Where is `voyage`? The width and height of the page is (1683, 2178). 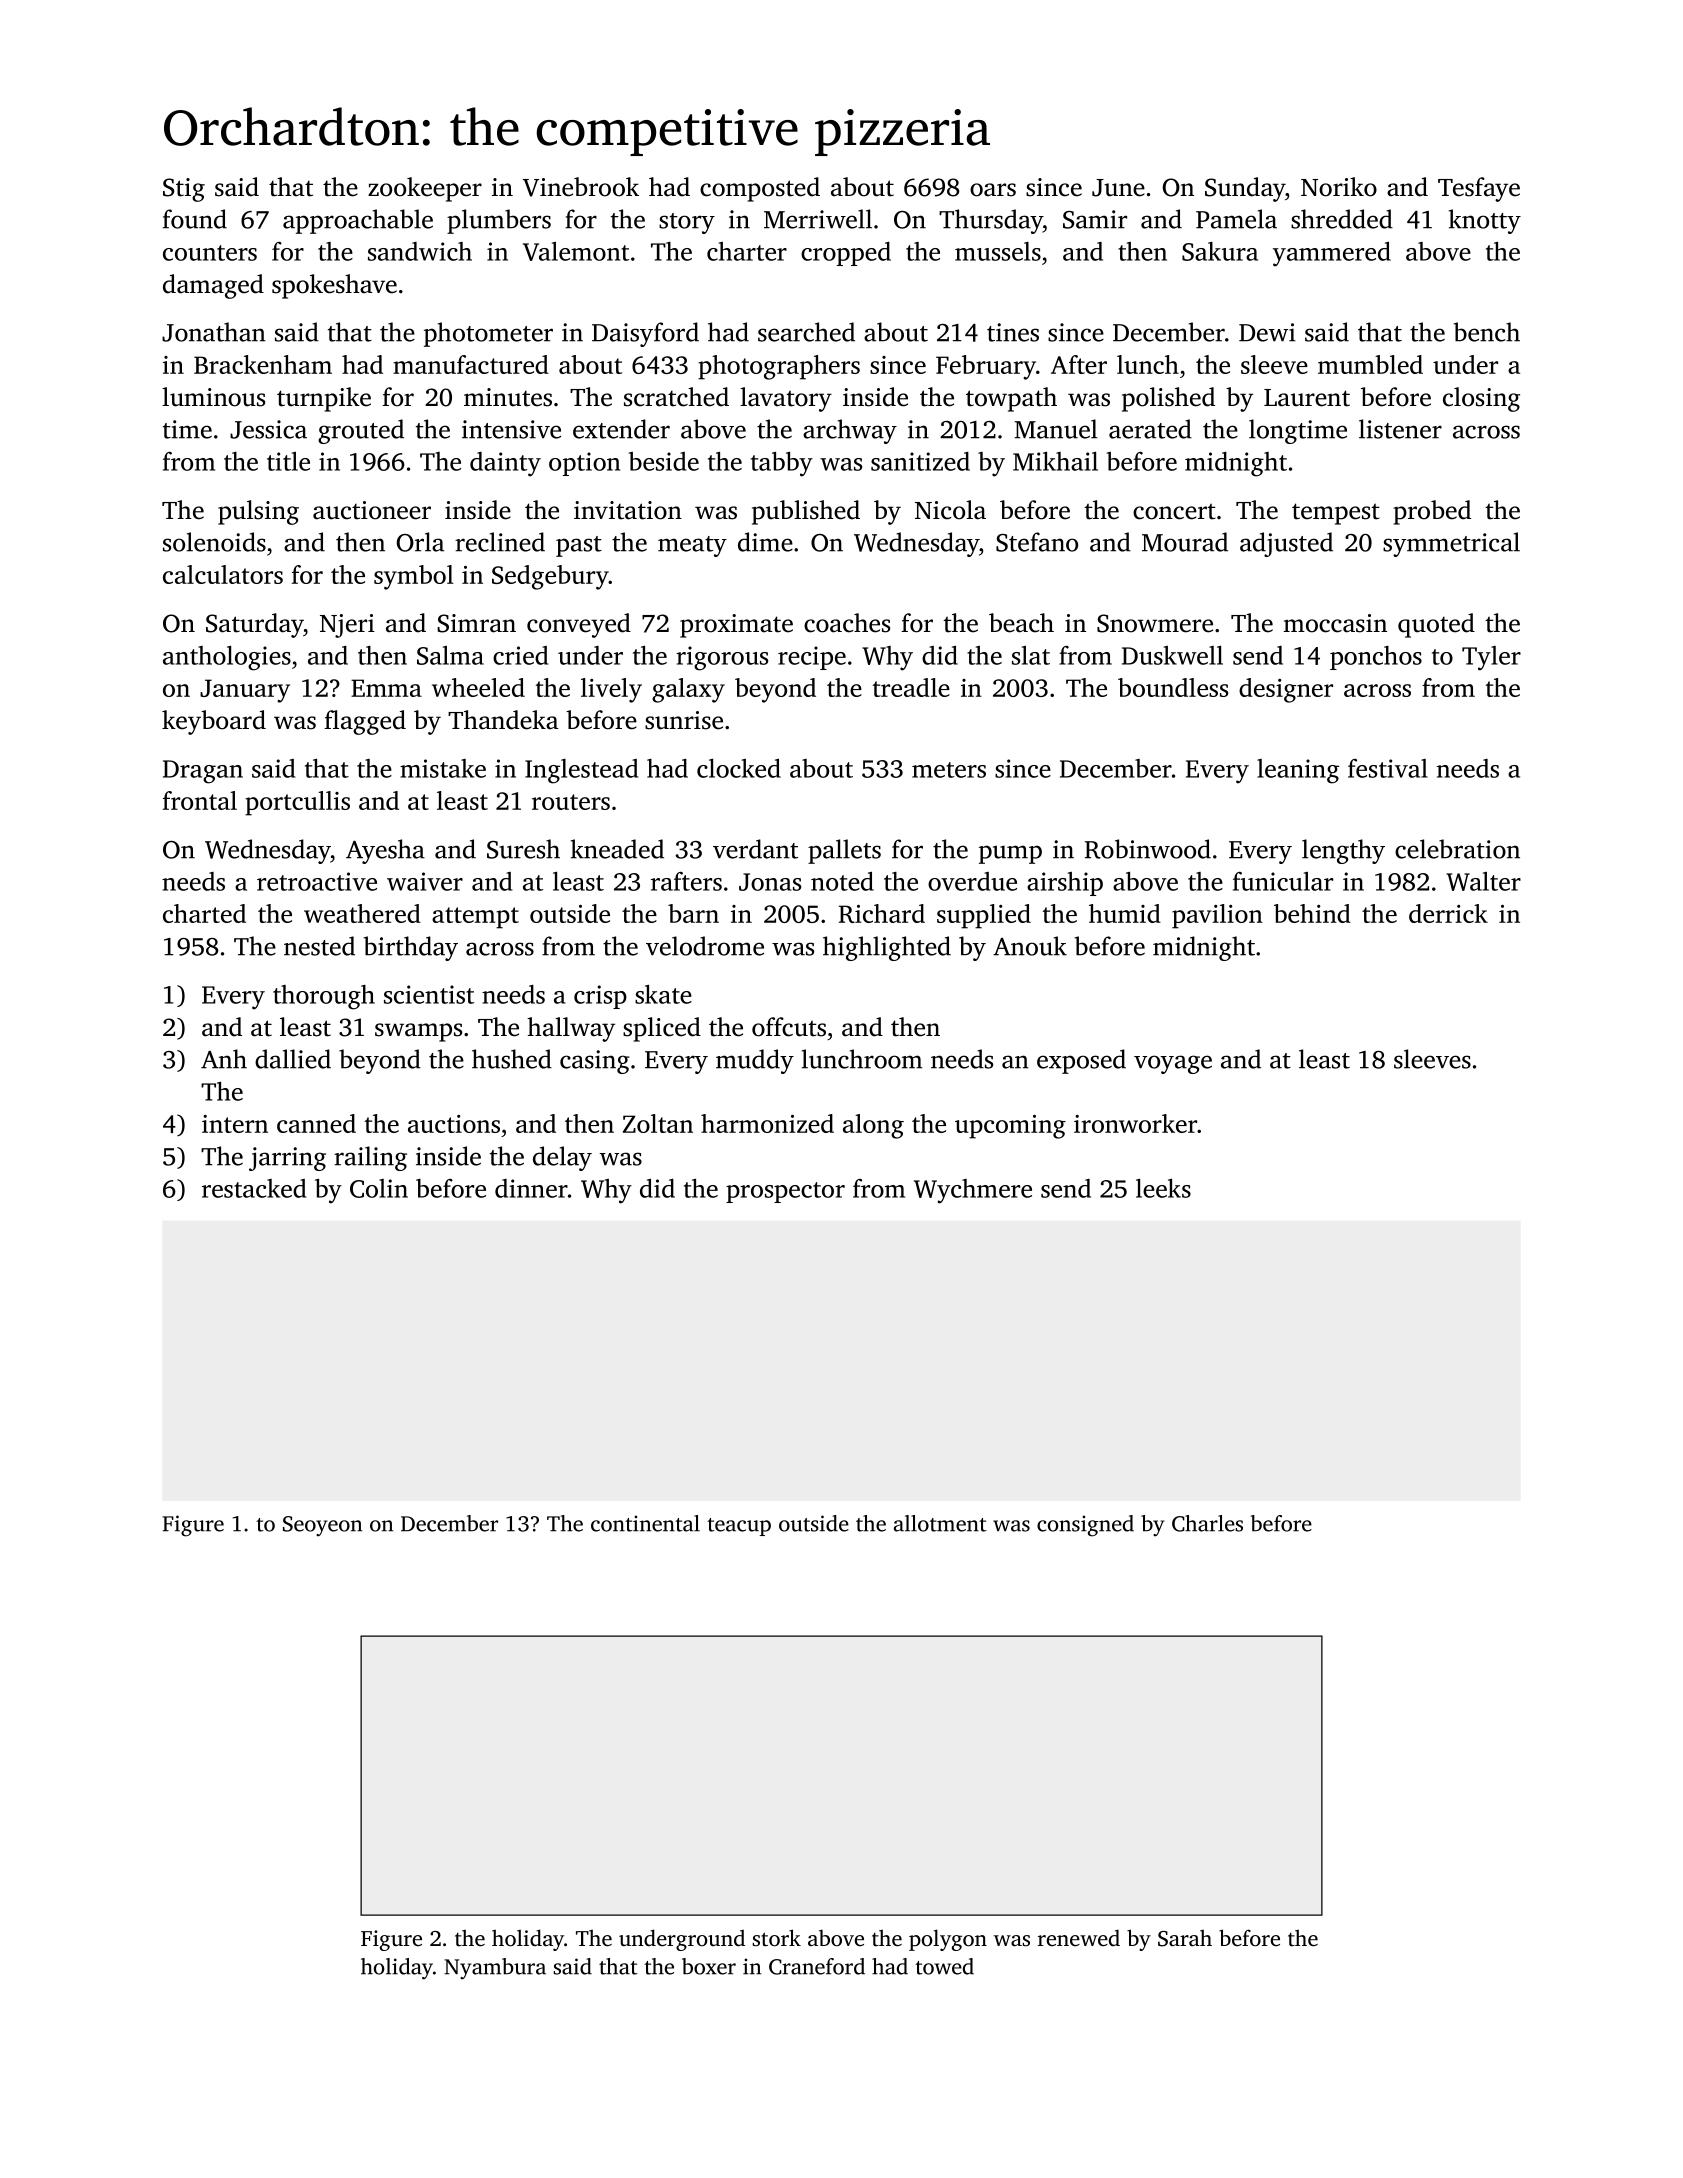
voyage is located at coordinates (1173, 1064).
